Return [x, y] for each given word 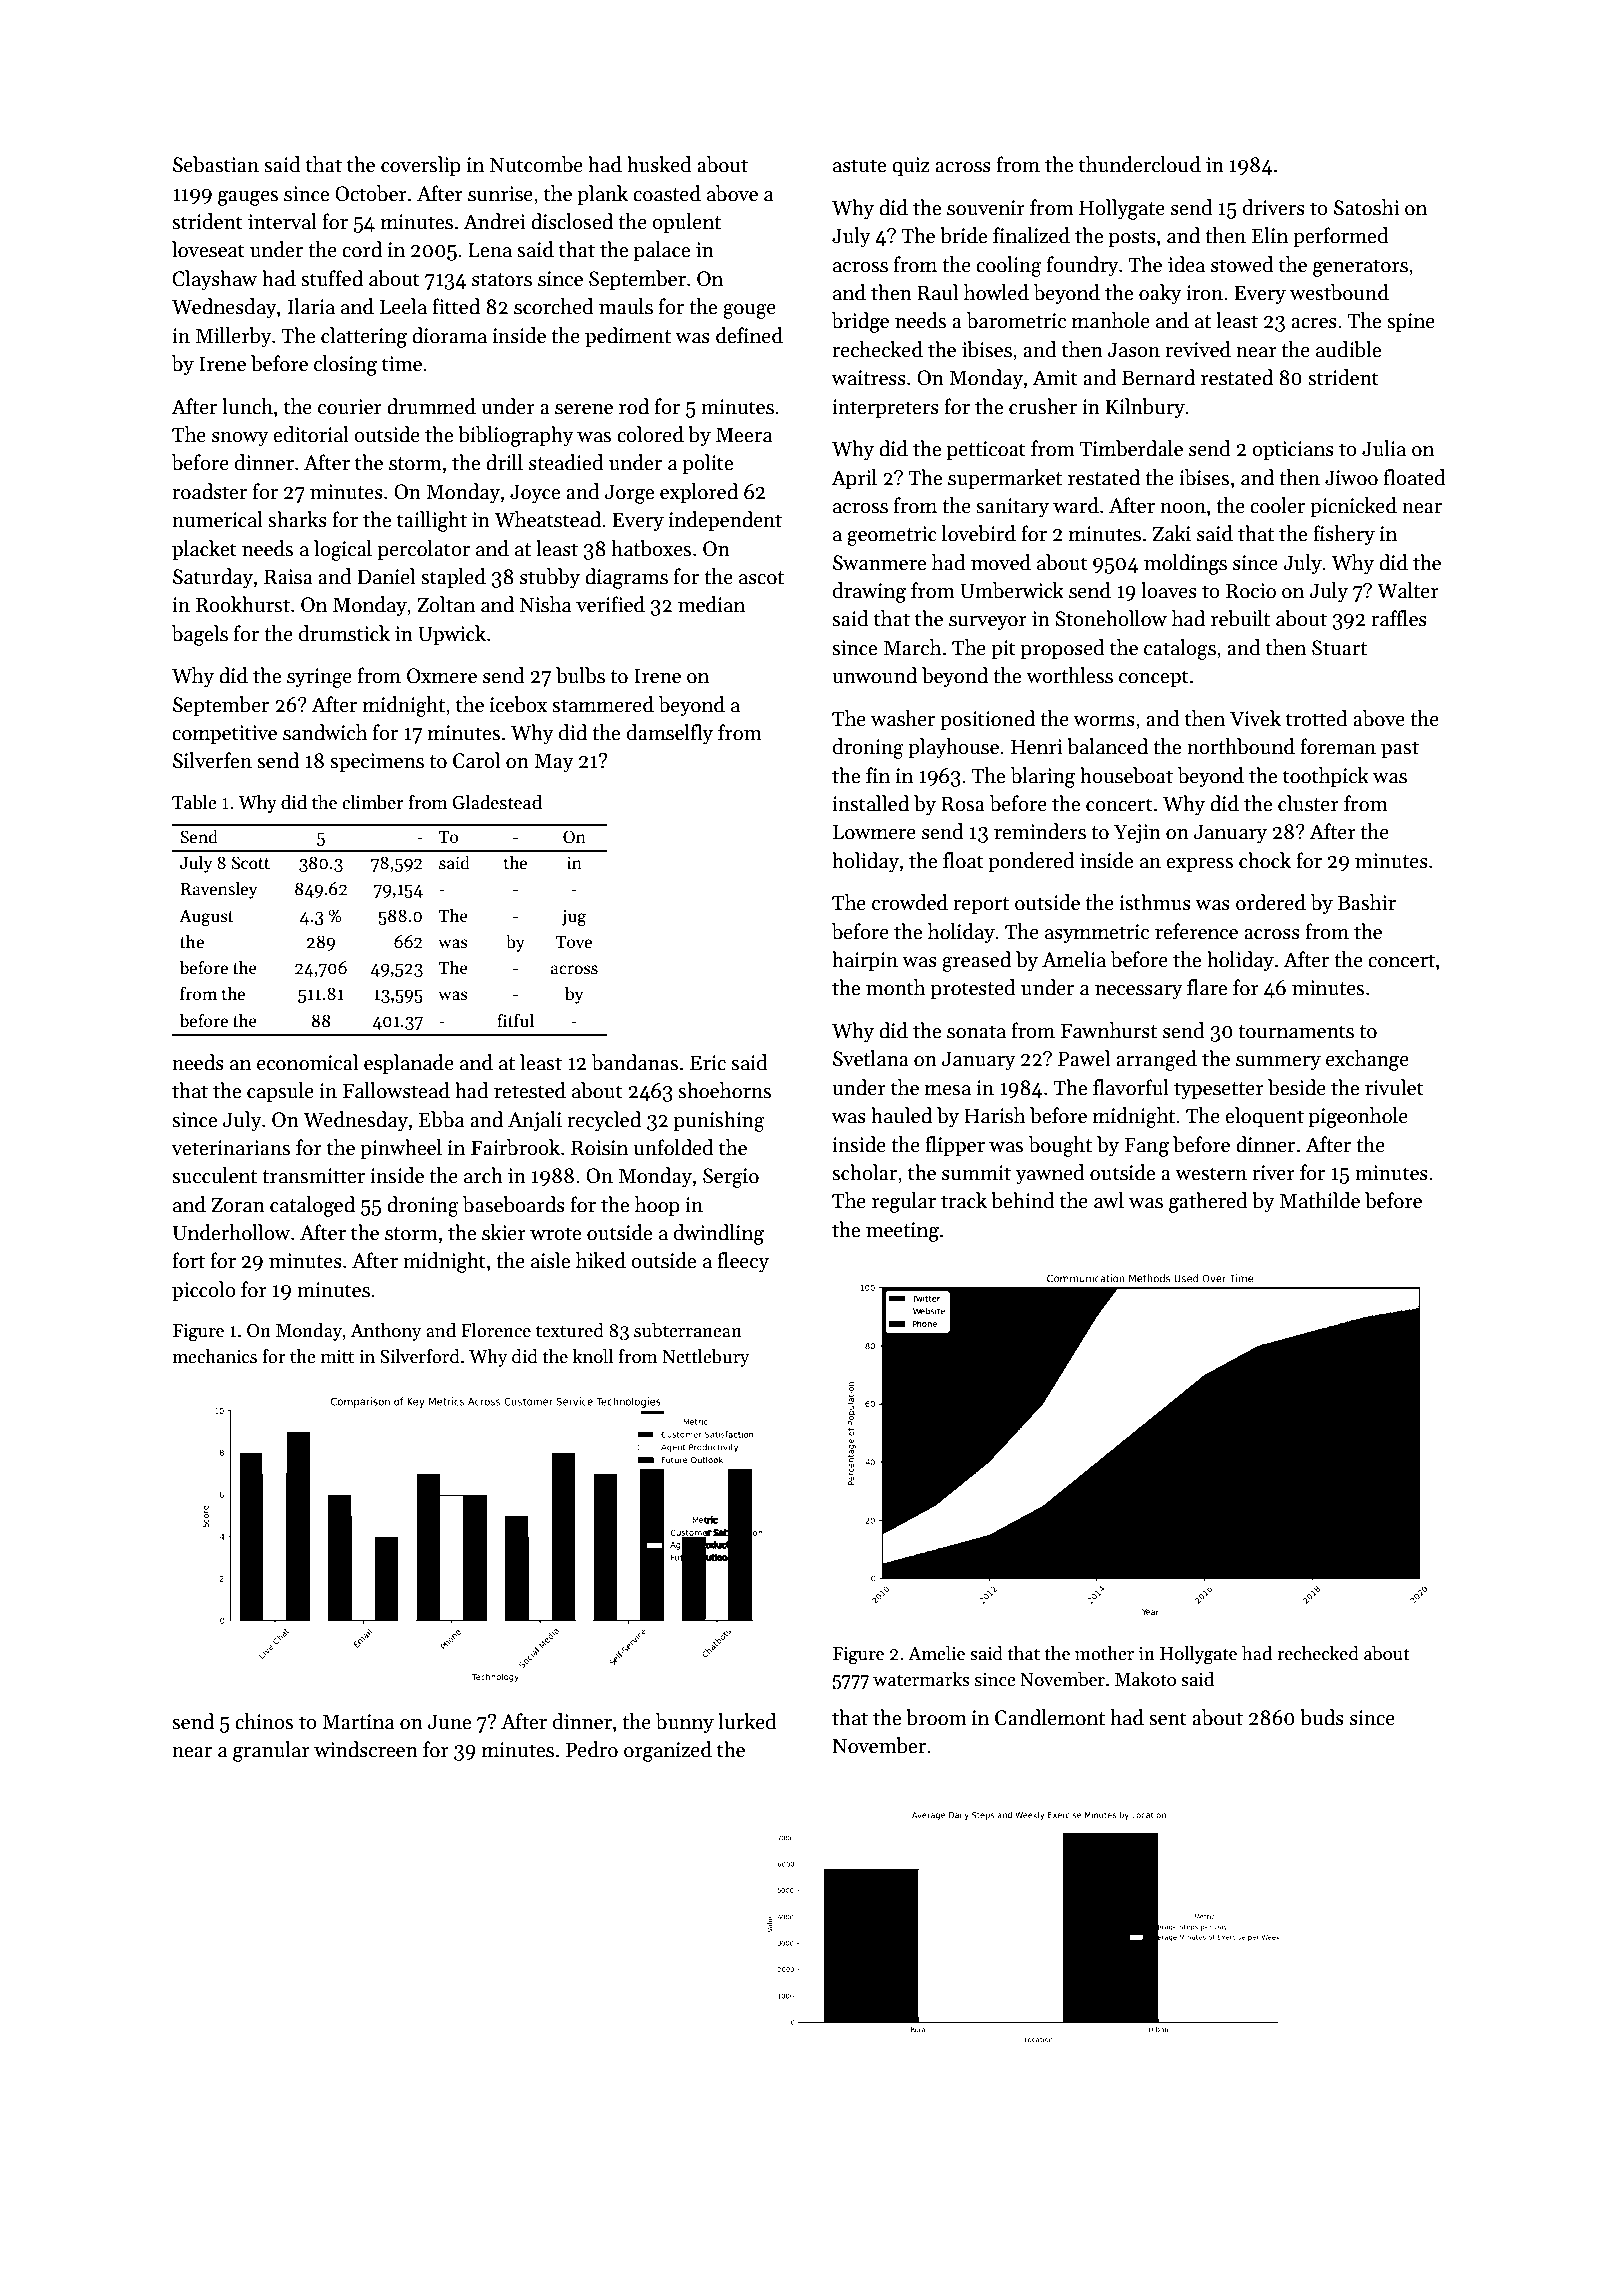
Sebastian [216, 164]
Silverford [420, 1356]
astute [859, 166]
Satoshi [1366, 207]
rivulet [1394, 1087]
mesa [948, 1090]
